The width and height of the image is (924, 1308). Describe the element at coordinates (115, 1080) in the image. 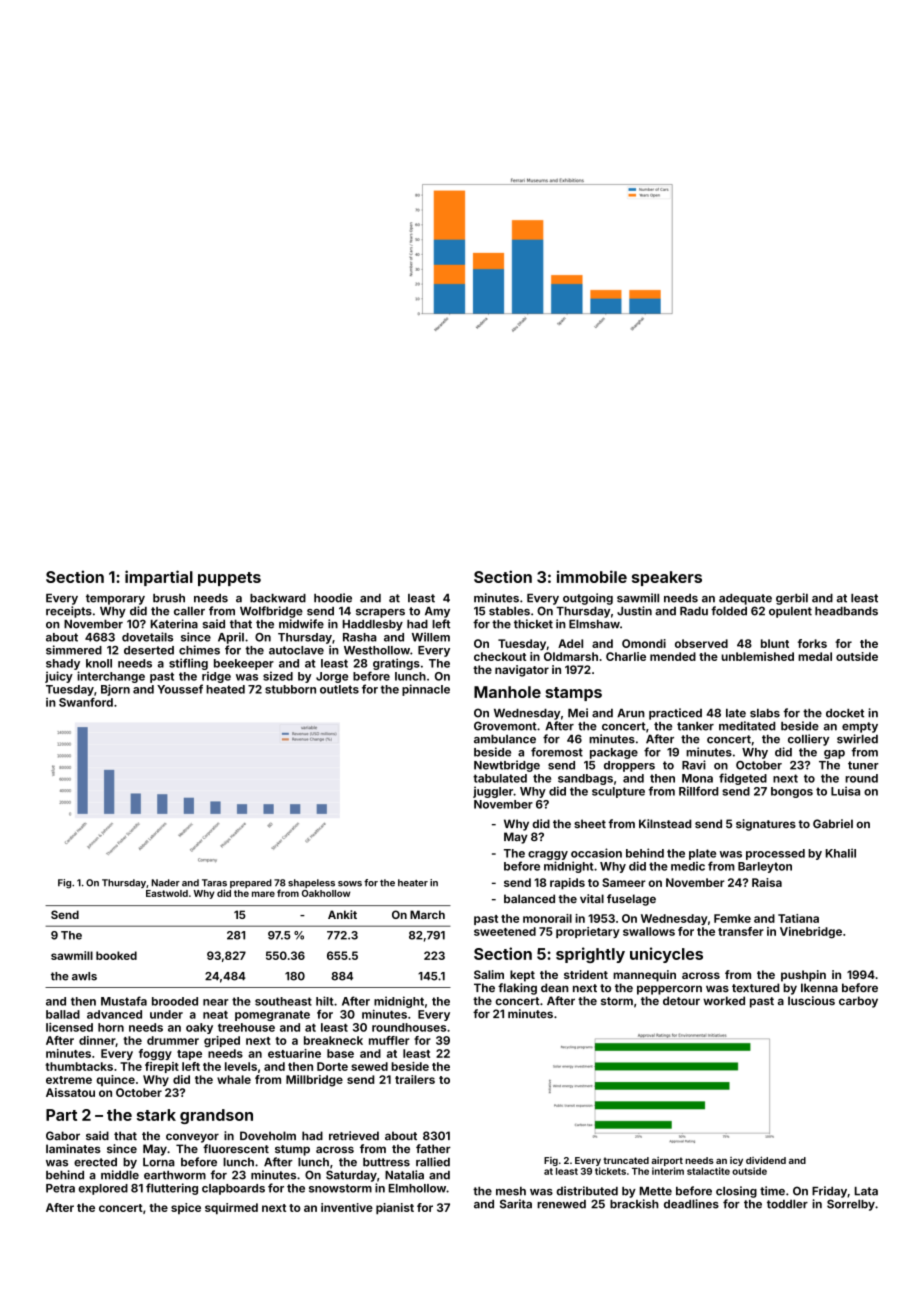

I see `quince` at that location.
